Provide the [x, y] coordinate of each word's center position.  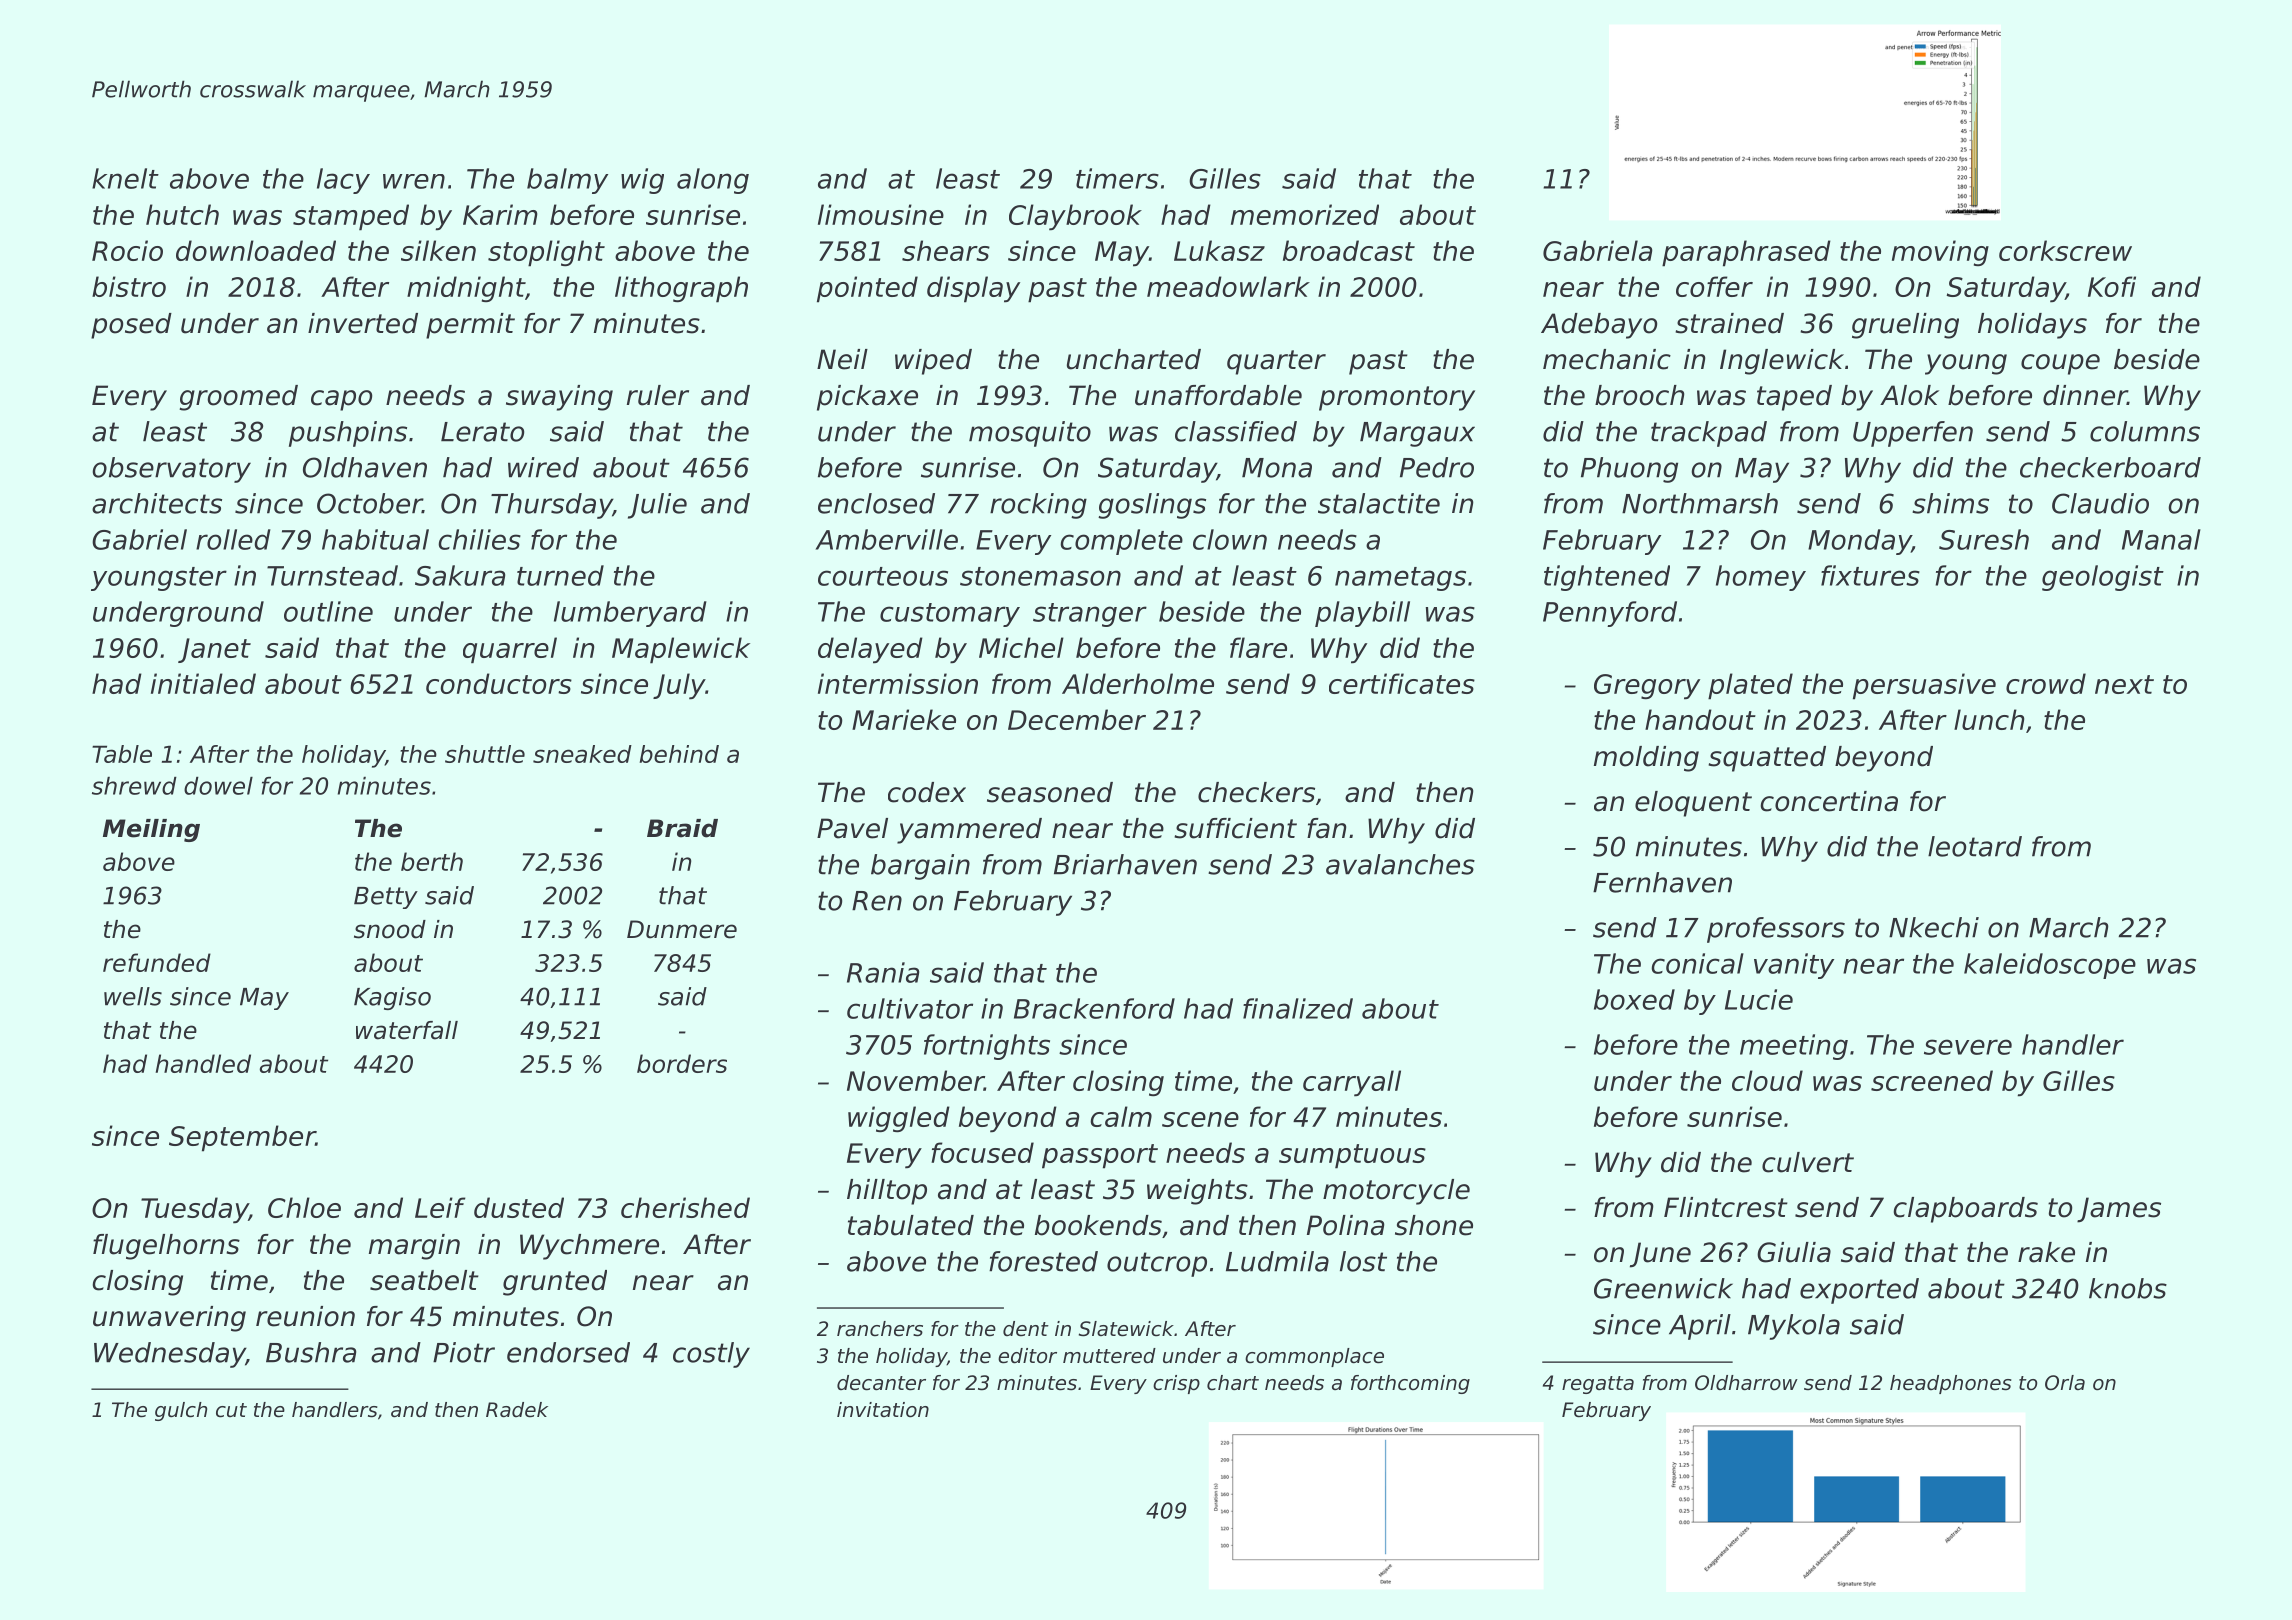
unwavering [169, 1319]
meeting [1794, 1047]
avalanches [1400, 864]
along [713, 181]
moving [1940, 253]
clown [1230, 539]
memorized [1305, 214]
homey [1761, 578]
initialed [203, 683]
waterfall [407, 1030]
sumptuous [1352, 1156]
